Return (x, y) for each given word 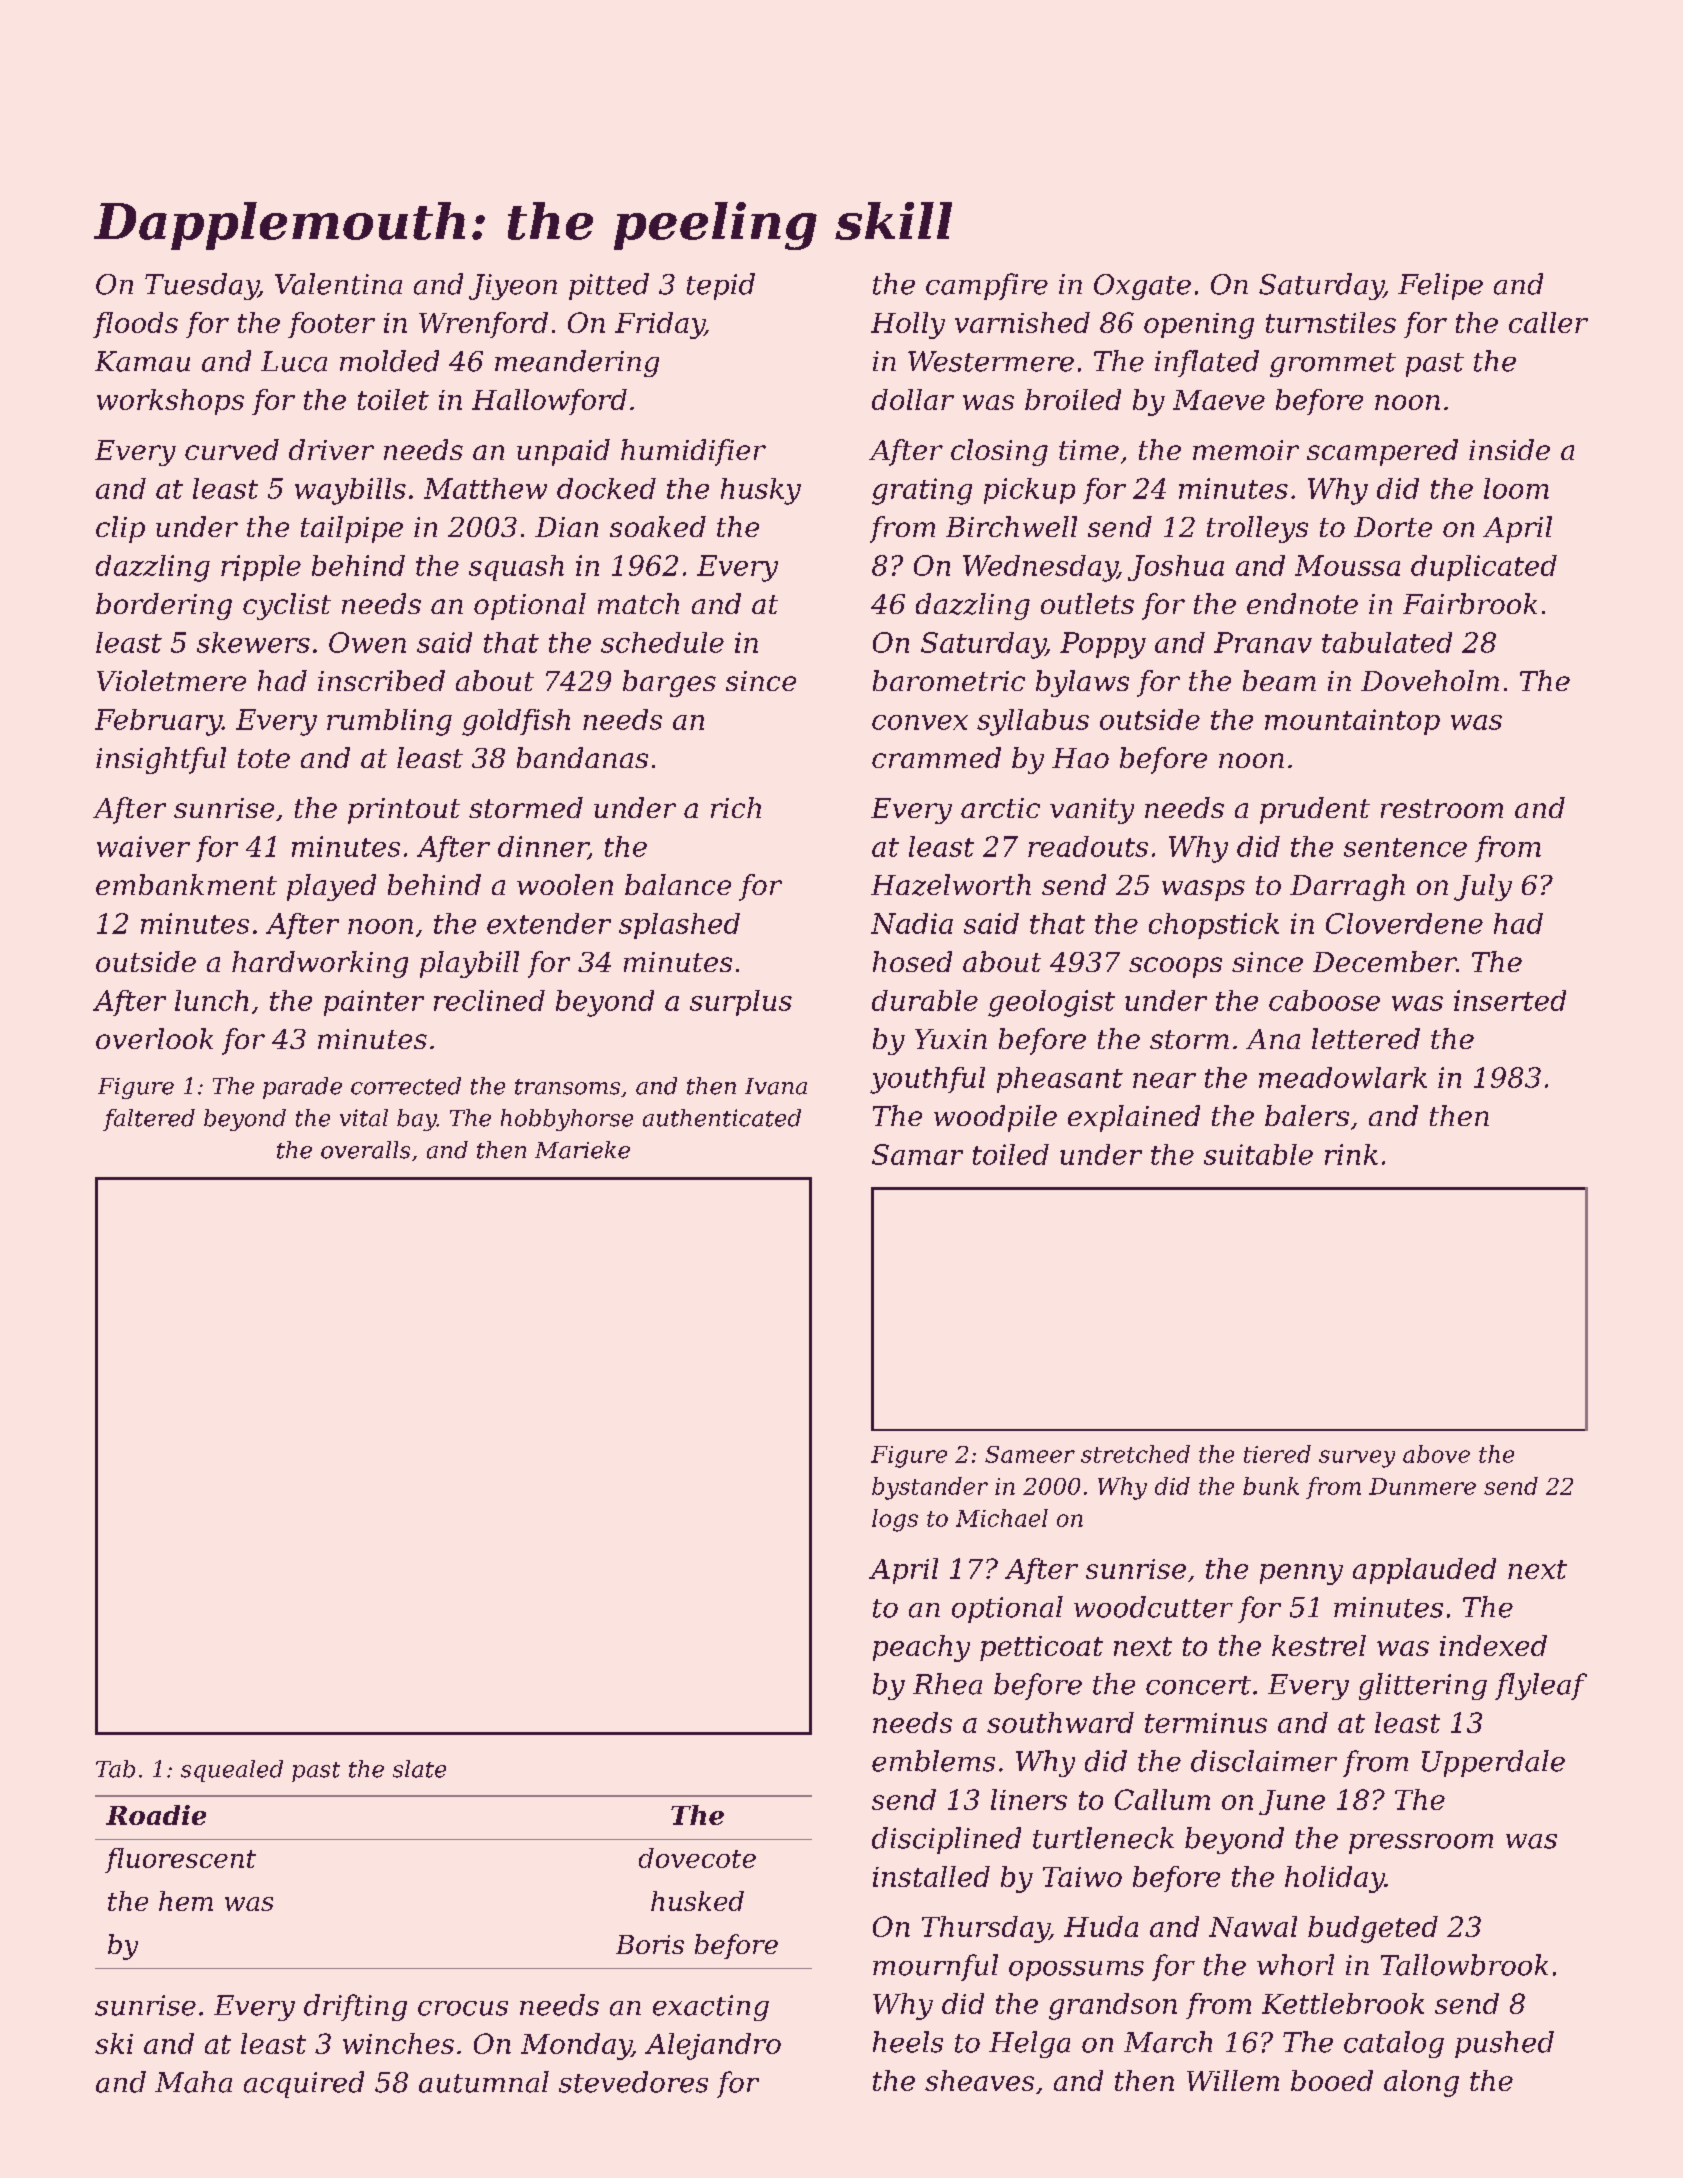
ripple (261, 568)
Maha (193, 2082)
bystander (930, 1488)
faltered (149, 1120)
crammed (936, 757)
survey (1357, 1459)
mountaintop (1352, 722)
